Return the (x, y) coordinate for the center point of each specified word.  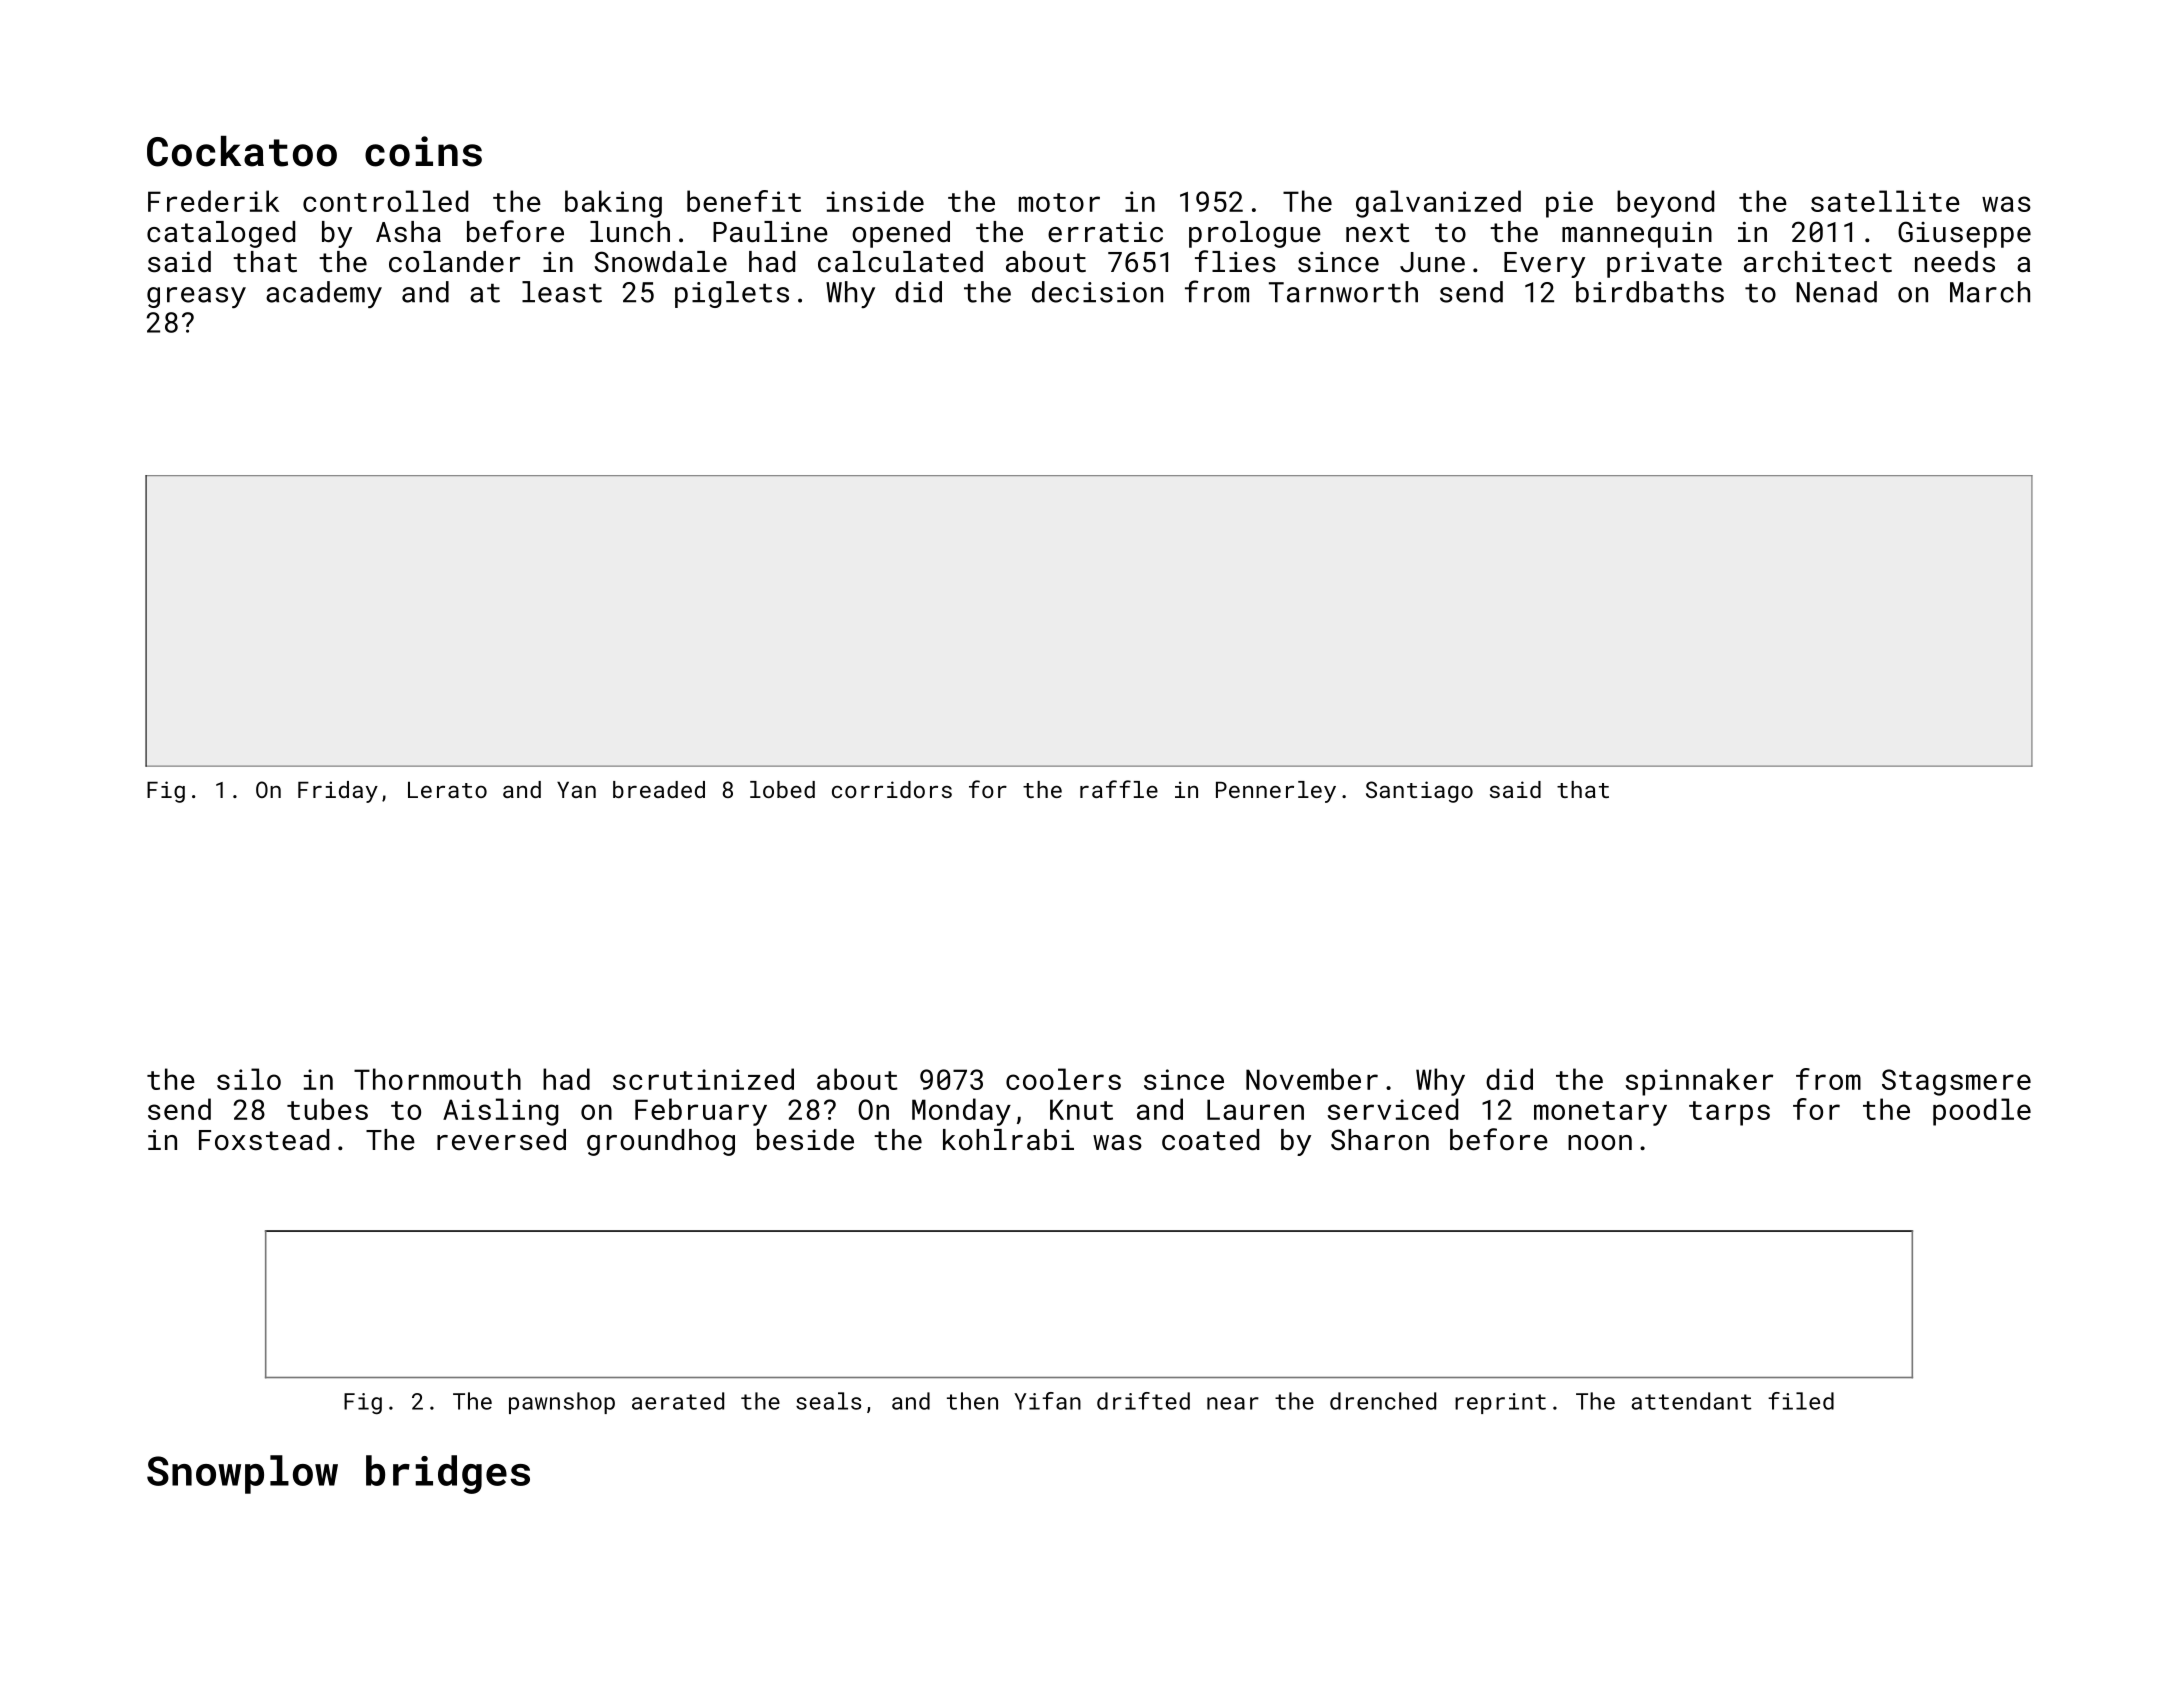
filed (1801, 1401)
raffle (1119, 789)
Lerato (447, 790)
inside (875, 201)
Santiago (1419, 792)
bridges (448, 1474)
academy (324, 294)
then (972, 1401)
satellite (1885, 201)
